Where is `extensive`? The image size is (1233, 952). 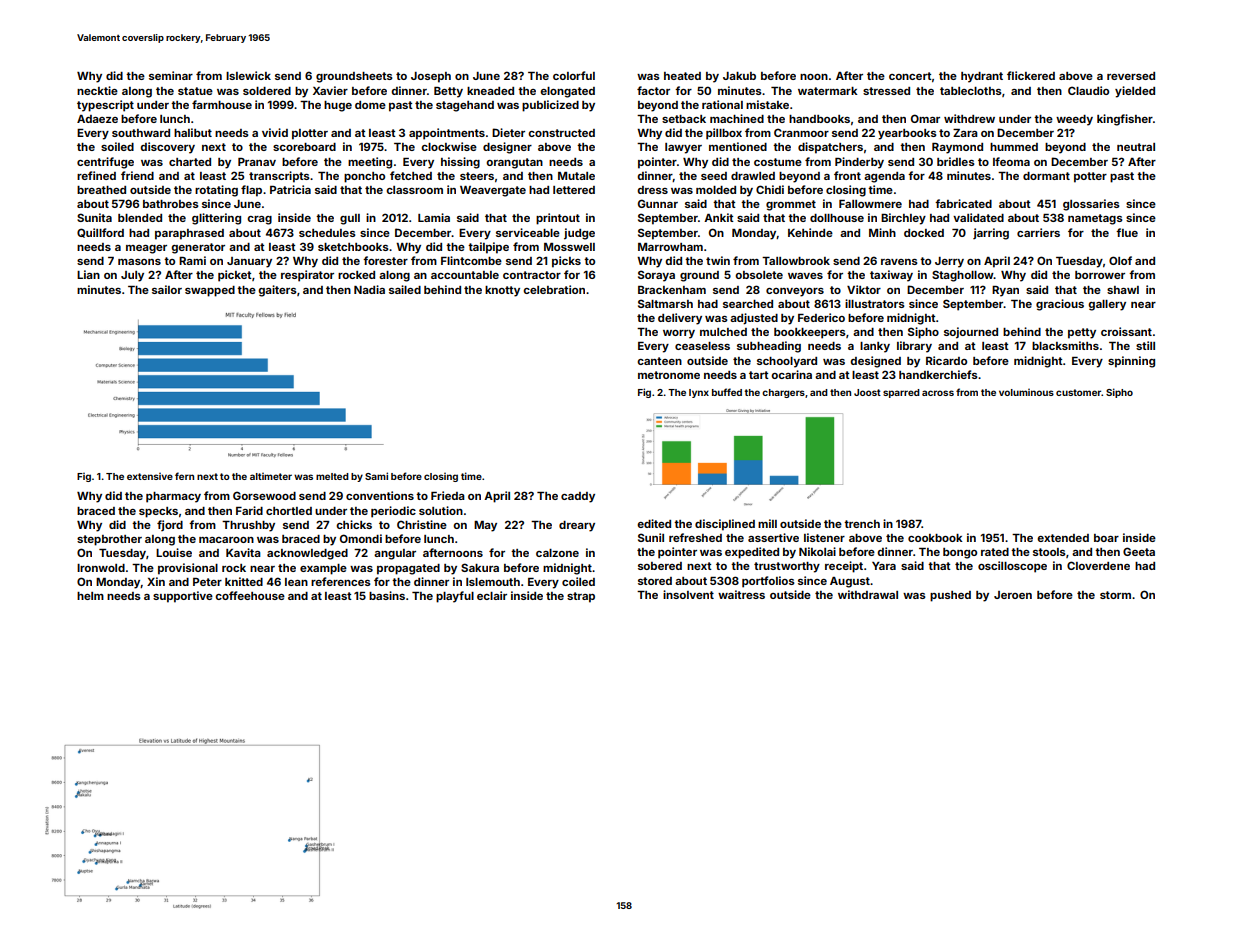 extensive is located at coordinates (150, 476).
